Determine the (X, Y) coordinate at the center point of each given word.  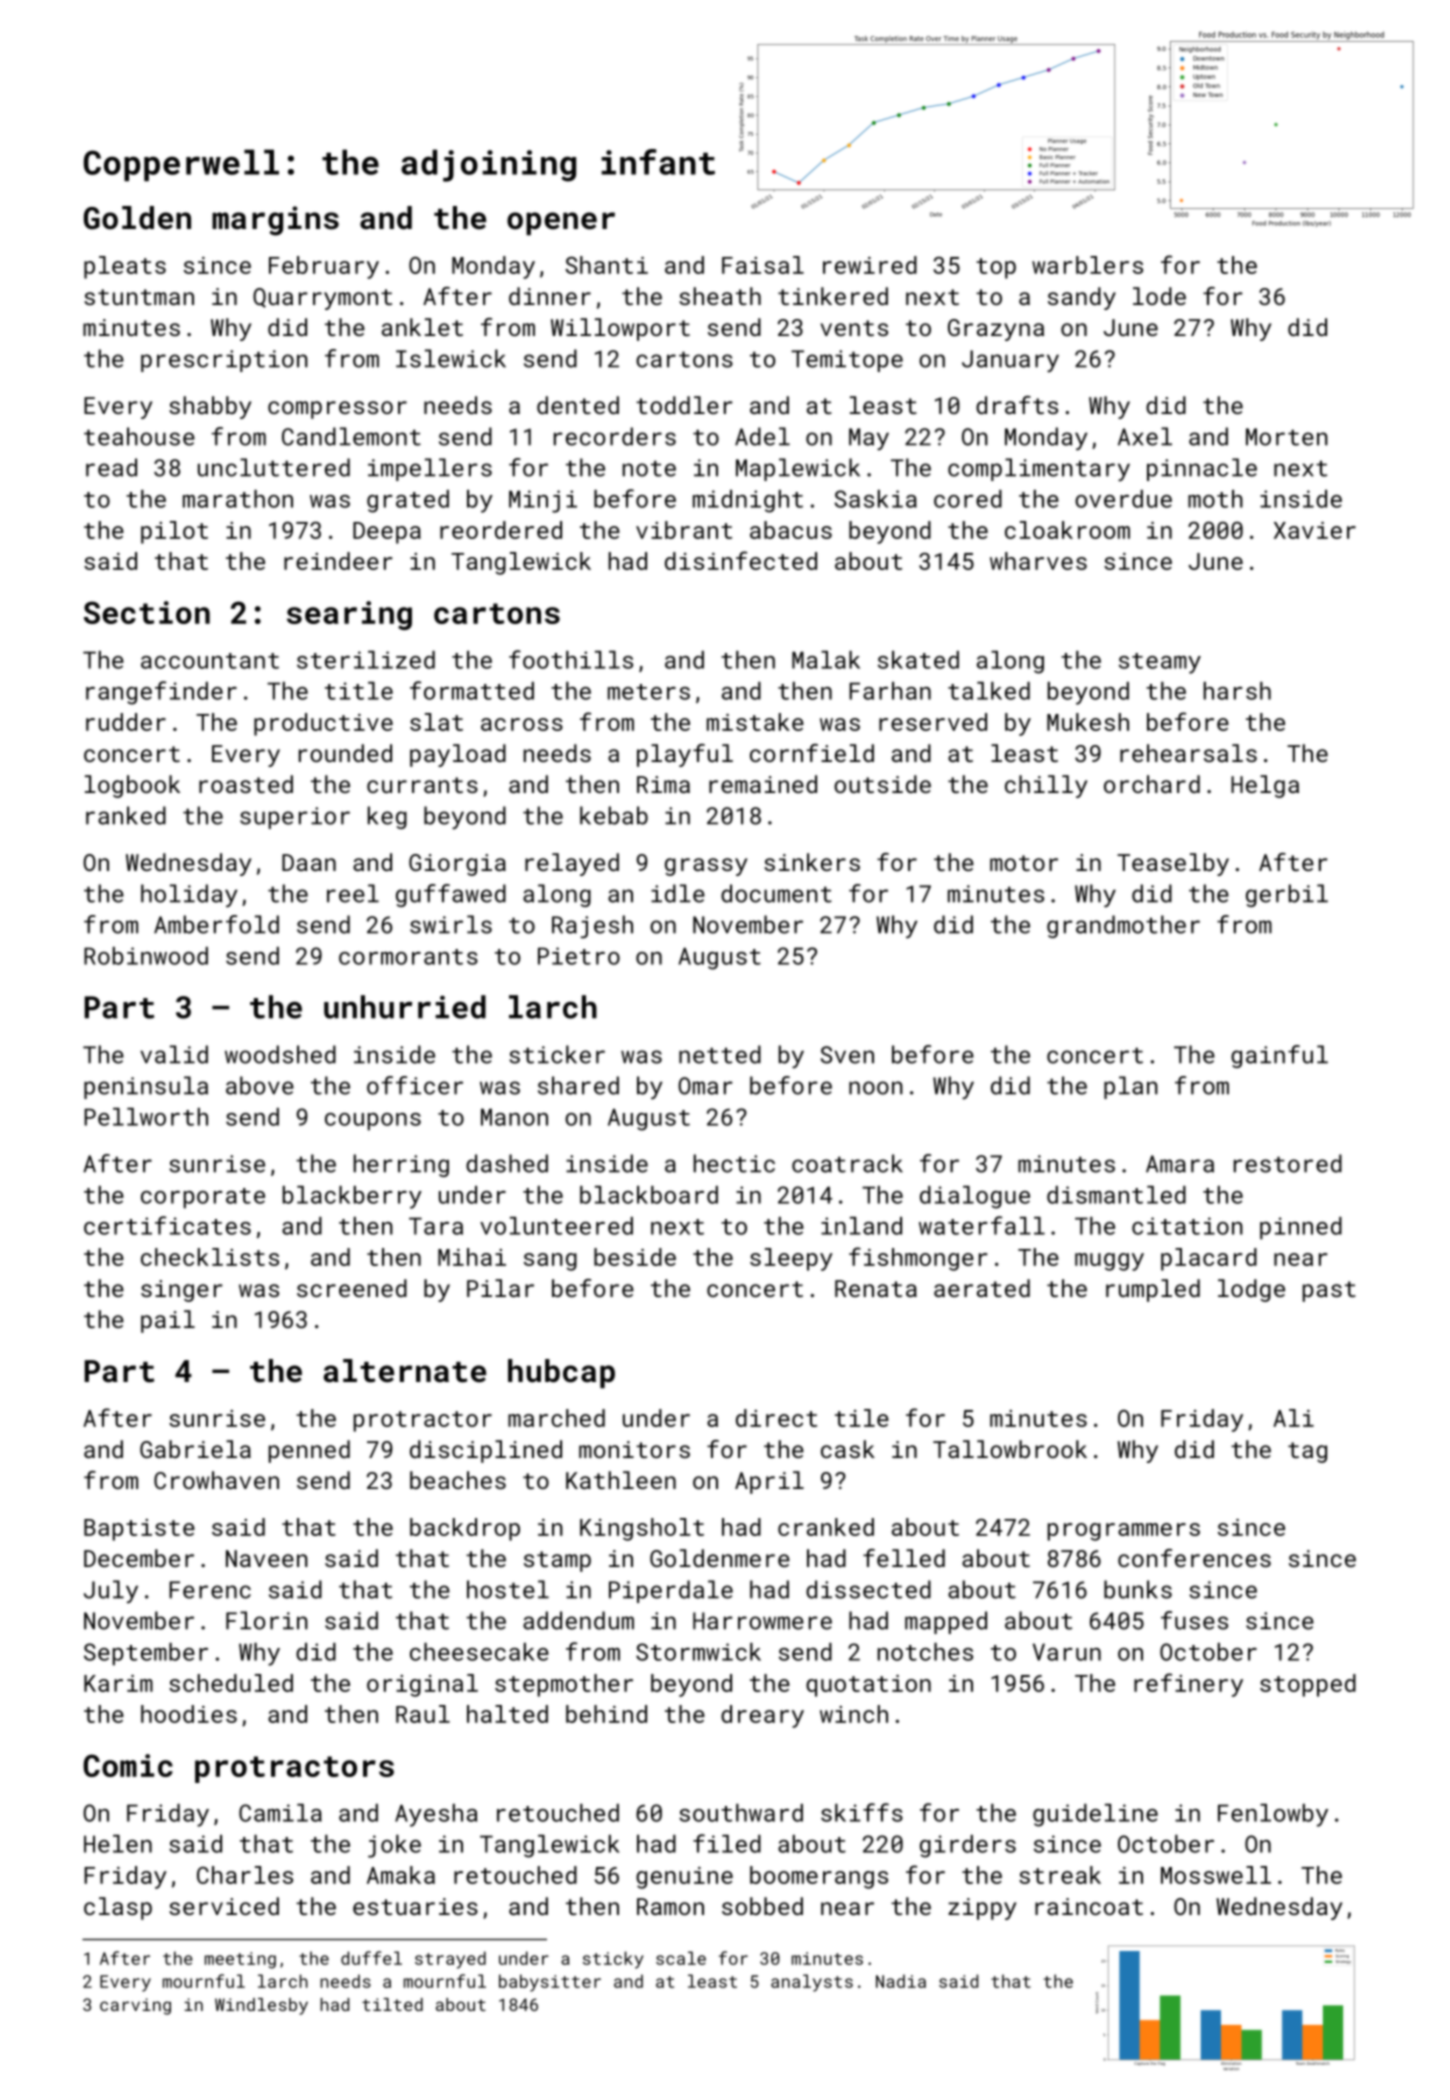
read (111, 467)
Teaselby (1173, 864)
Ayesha (436, 1815)
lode (1159, 296)
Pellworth (146, 1117)
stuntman (139, 297)
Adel (762, 436)
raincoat (1089, 1906)
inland (861, 1226)
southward (741, 1813)
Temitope (847, 361)
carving (135, 2006)
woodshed (280, 1054)
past (1329, 1291)
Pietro (579, 956)
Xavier (1315, 530)
